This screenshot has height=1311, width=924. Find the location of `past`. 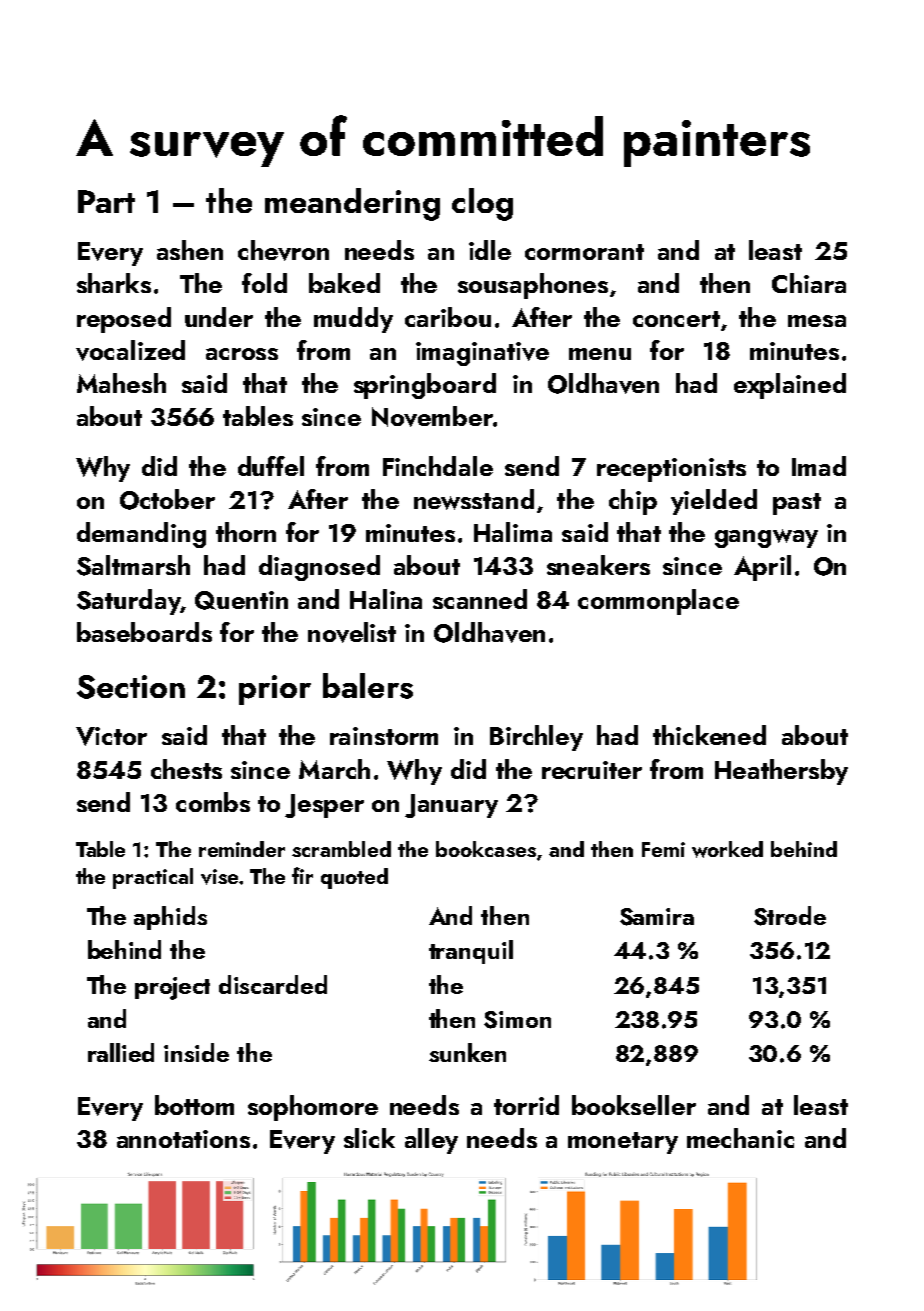

past is located at coordinates (797, 504).
